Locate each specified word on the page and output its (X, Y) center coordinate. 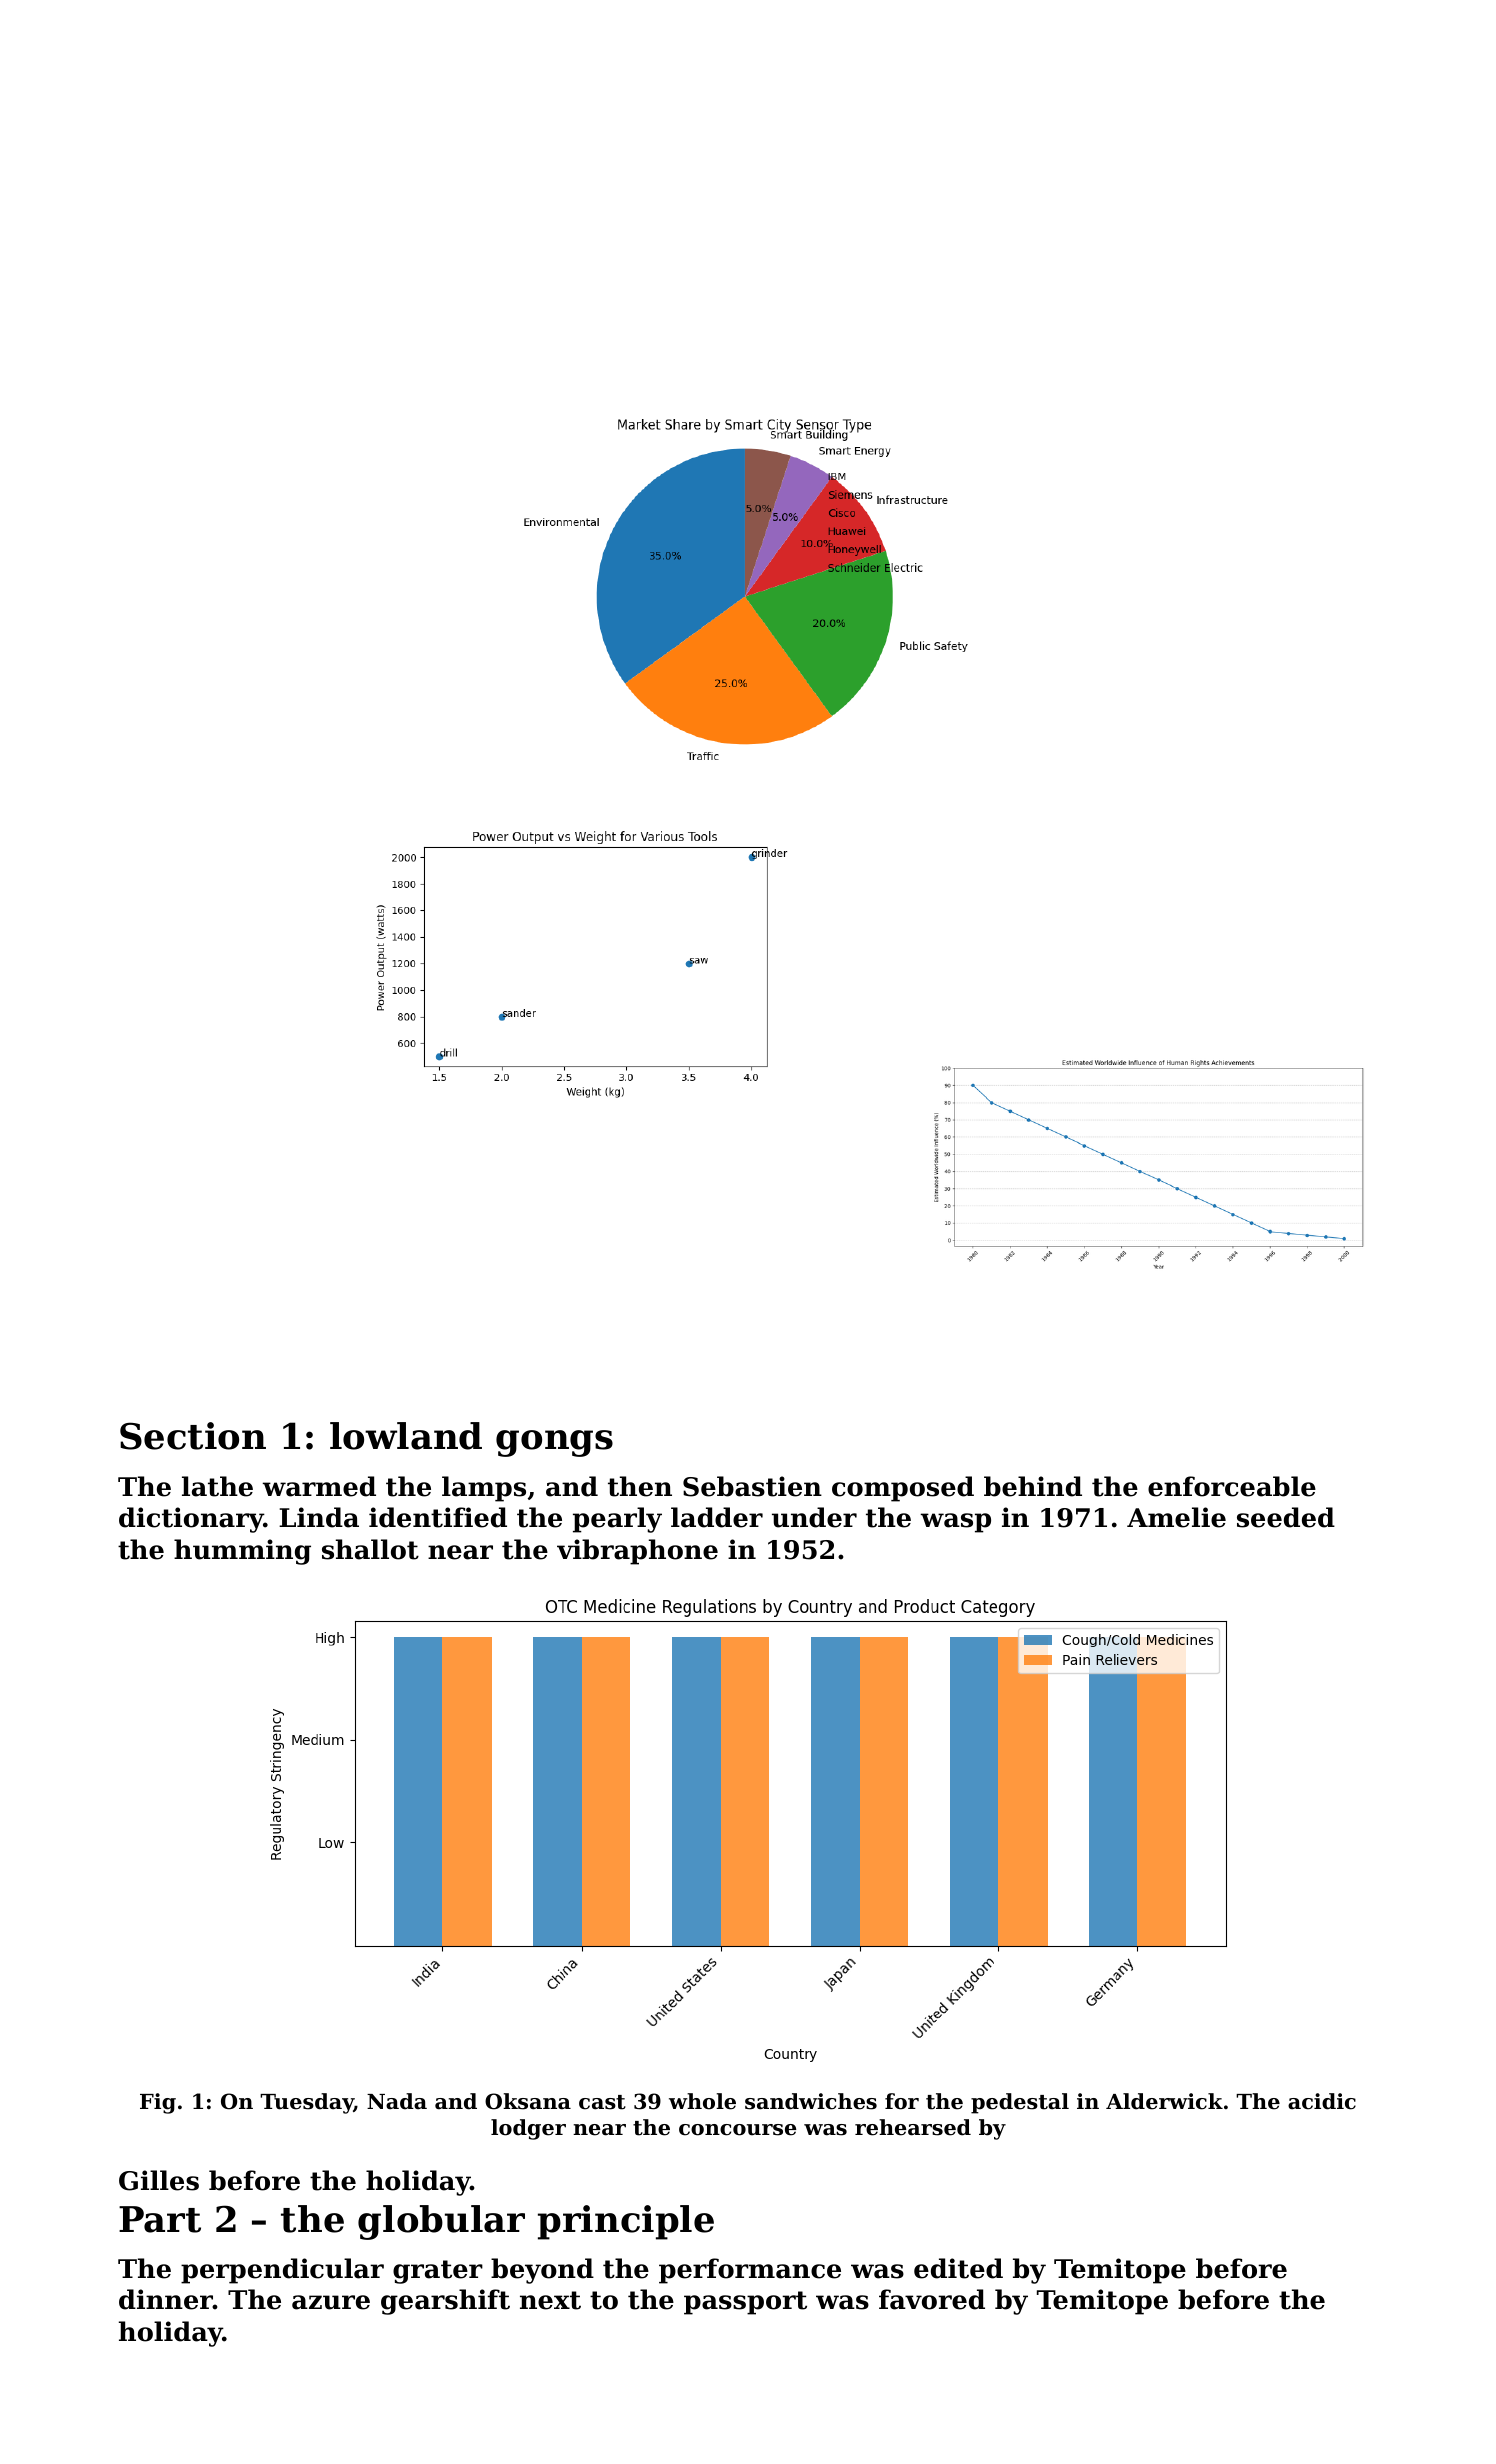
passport (745, 2303)
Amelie (1176, 1517)
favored (932, 2299)
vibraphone (637, 1552)
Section (193, 1436)
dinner (166, 2299)
